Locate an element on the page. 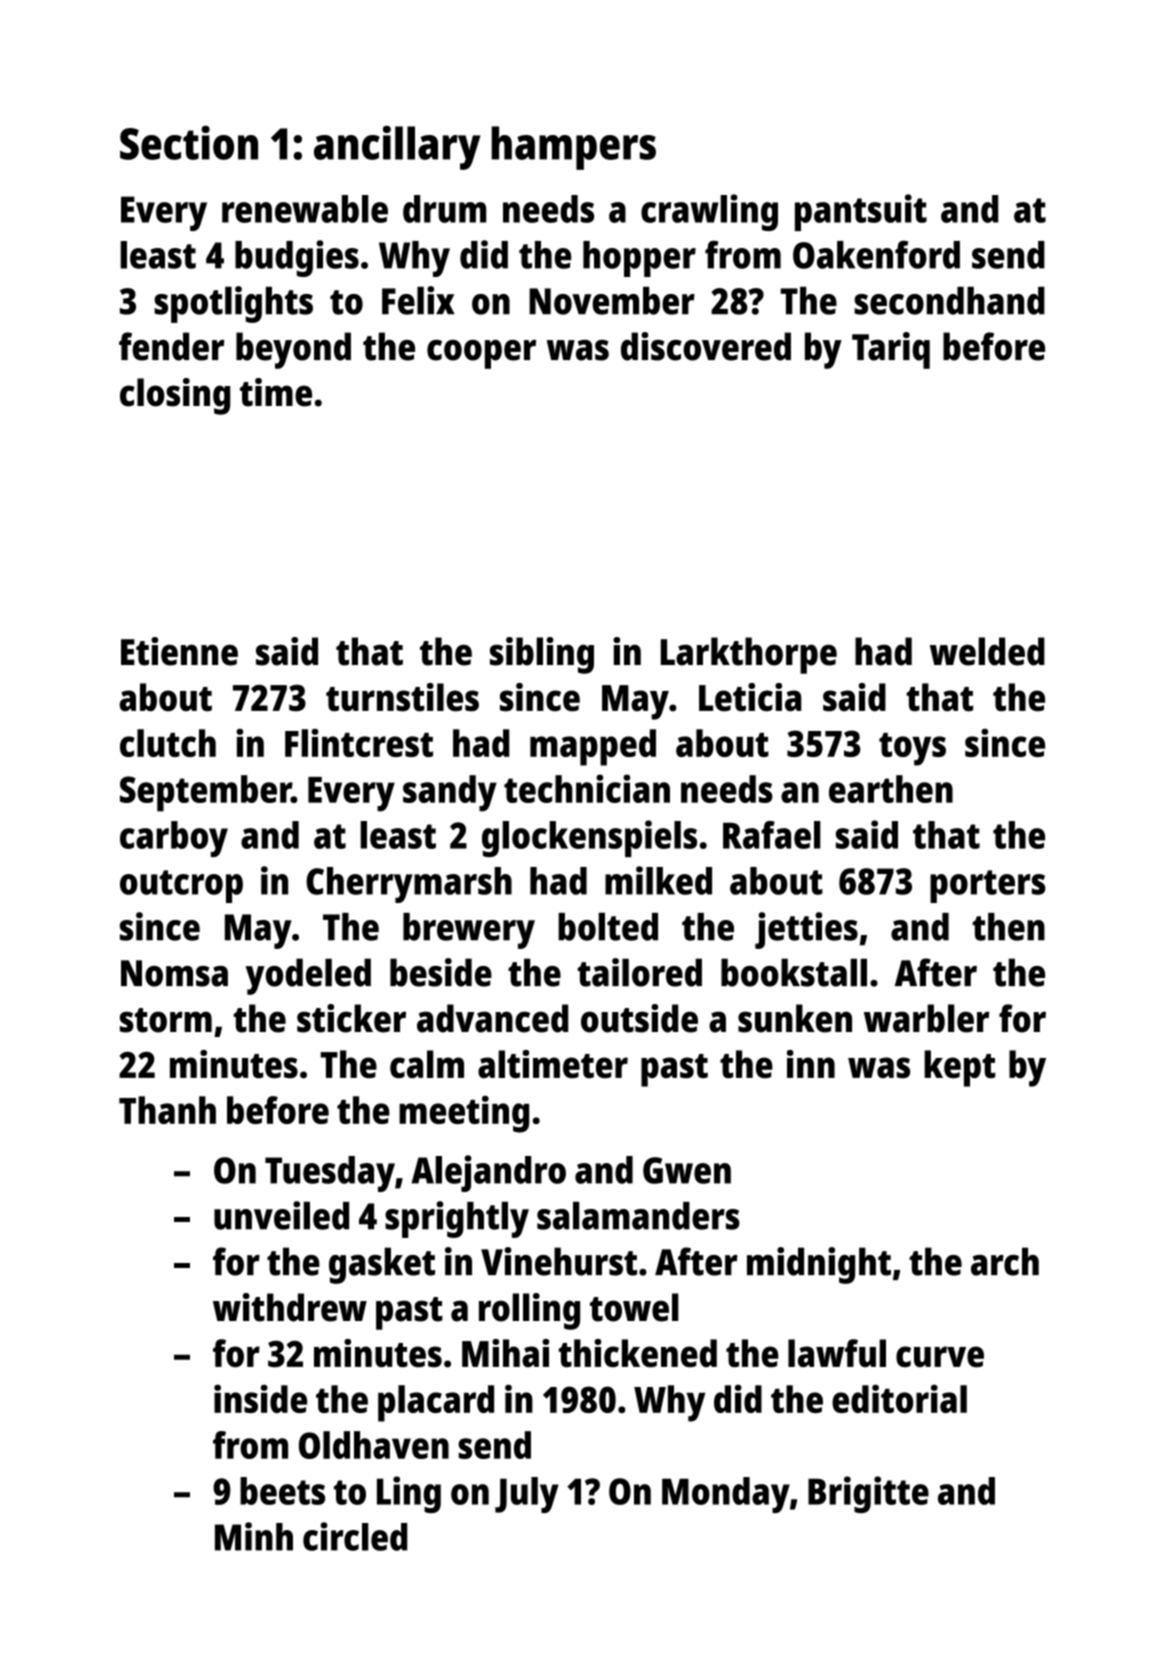 Image resolution: width=1165 pixels, height=1654 pixels. Thanh is located at coordinates (167, 1110).
